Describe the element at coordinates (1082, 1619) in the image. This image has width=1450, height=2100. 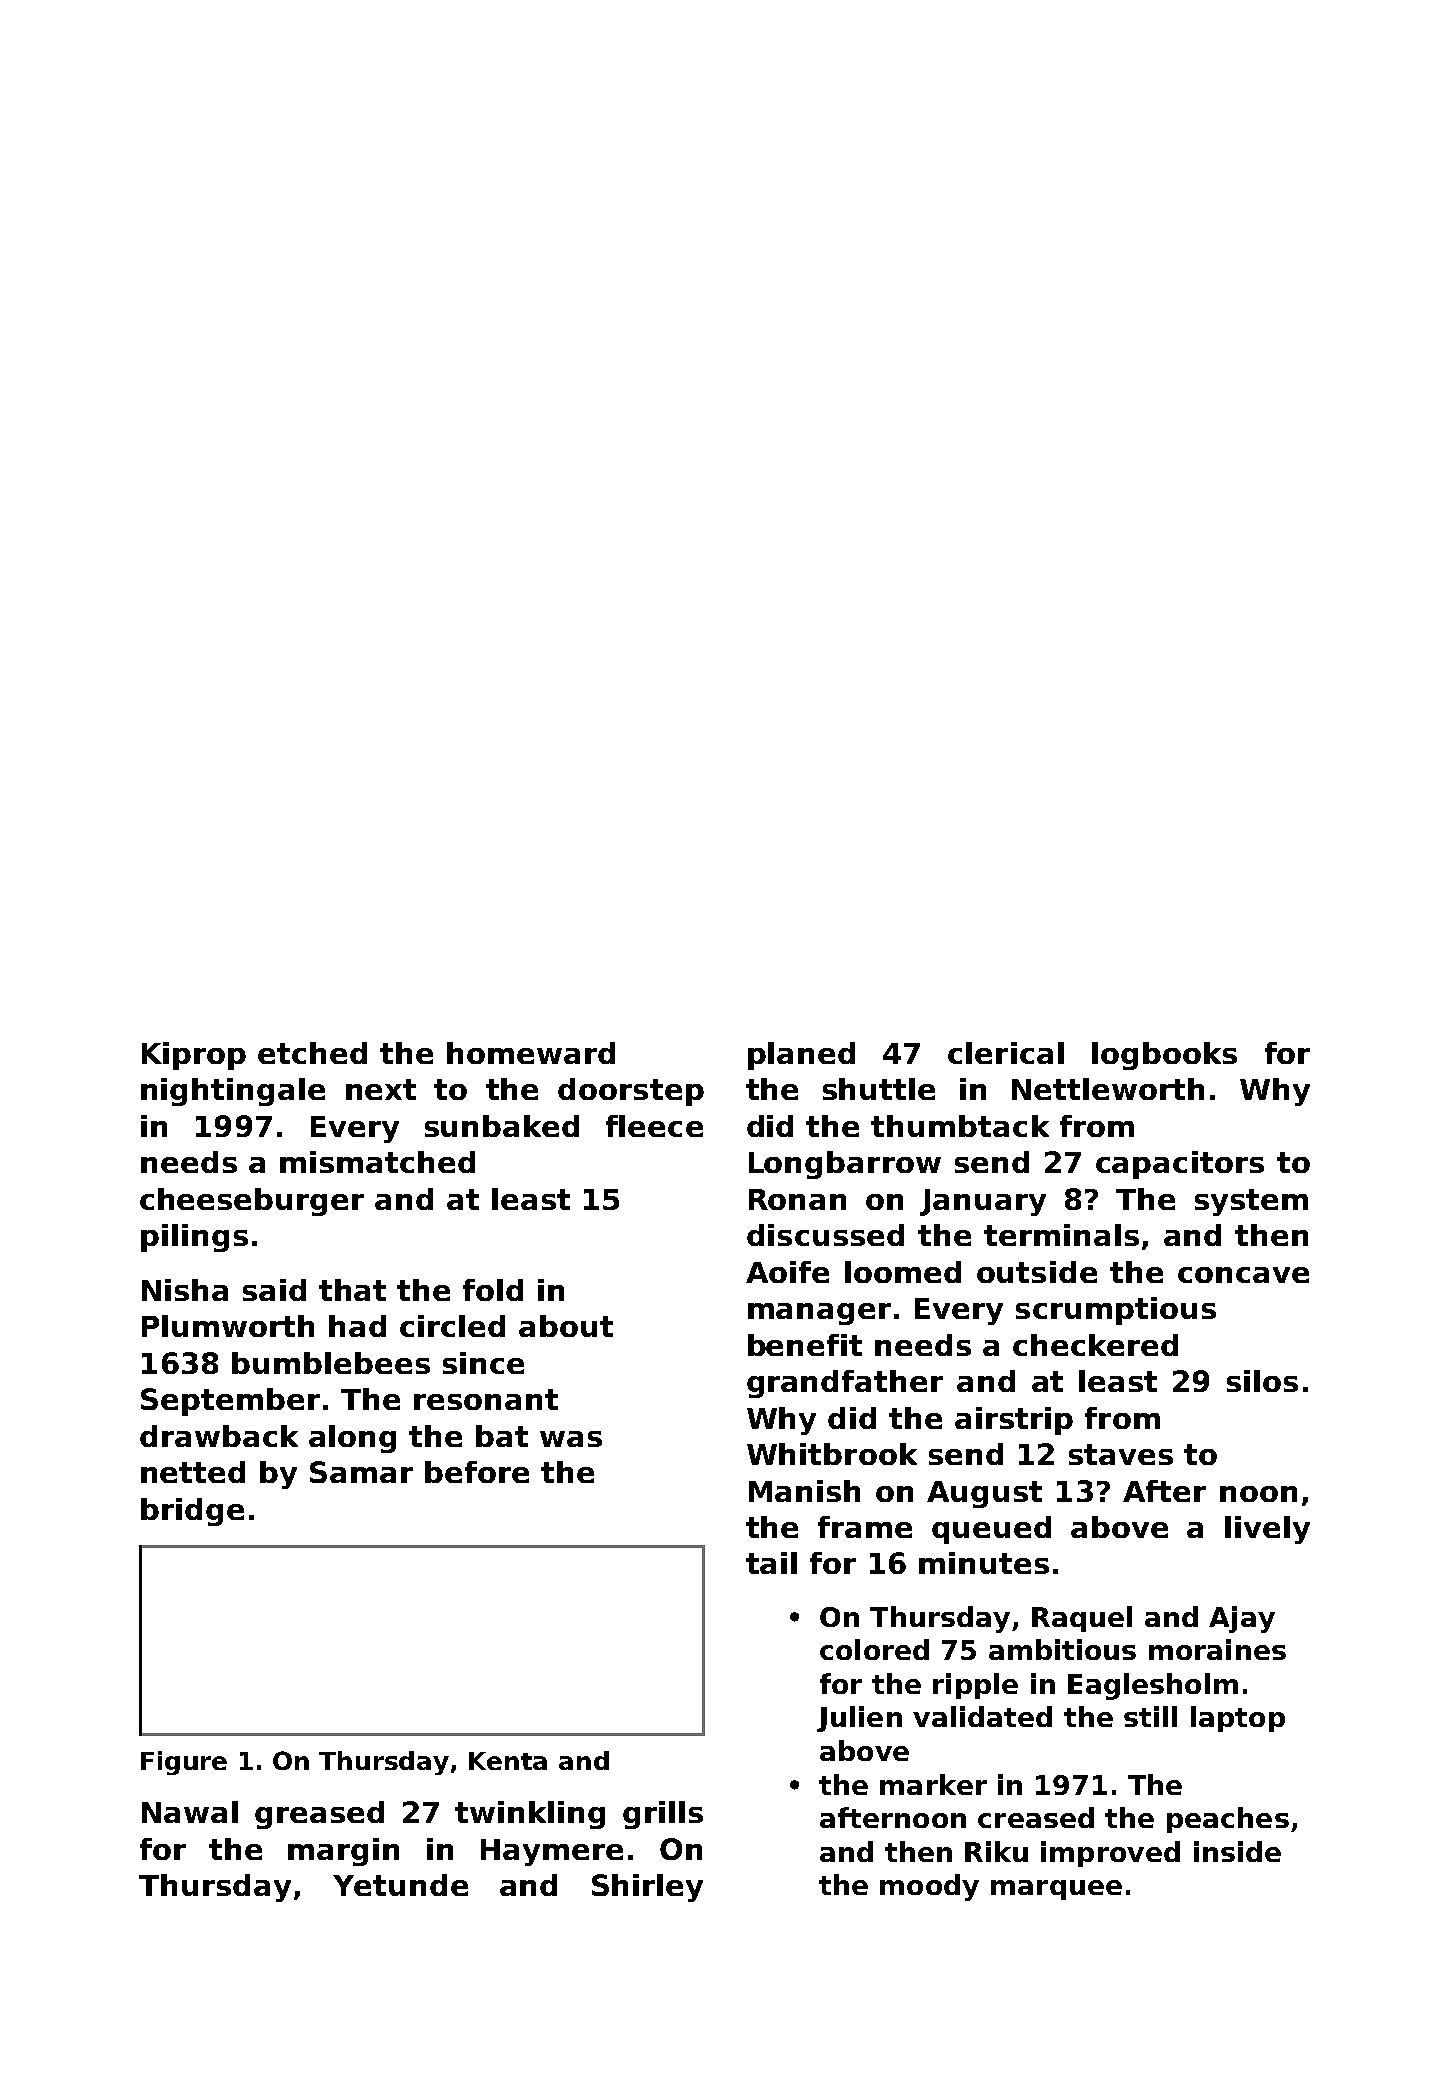
I see `Raquel` at that location.
